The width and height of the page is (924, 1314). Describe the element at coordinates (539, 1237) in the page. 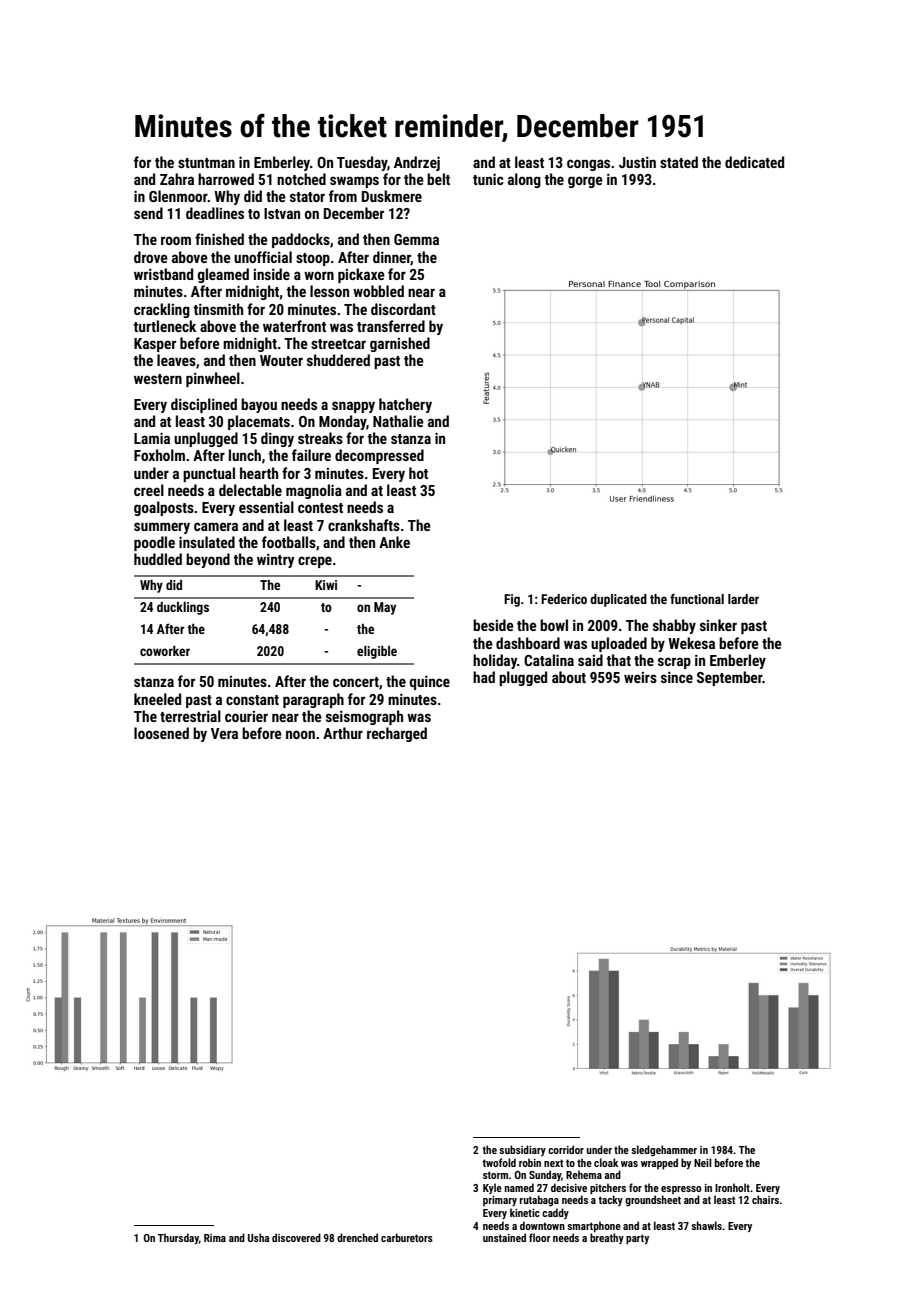

I see `floor` at that location.
